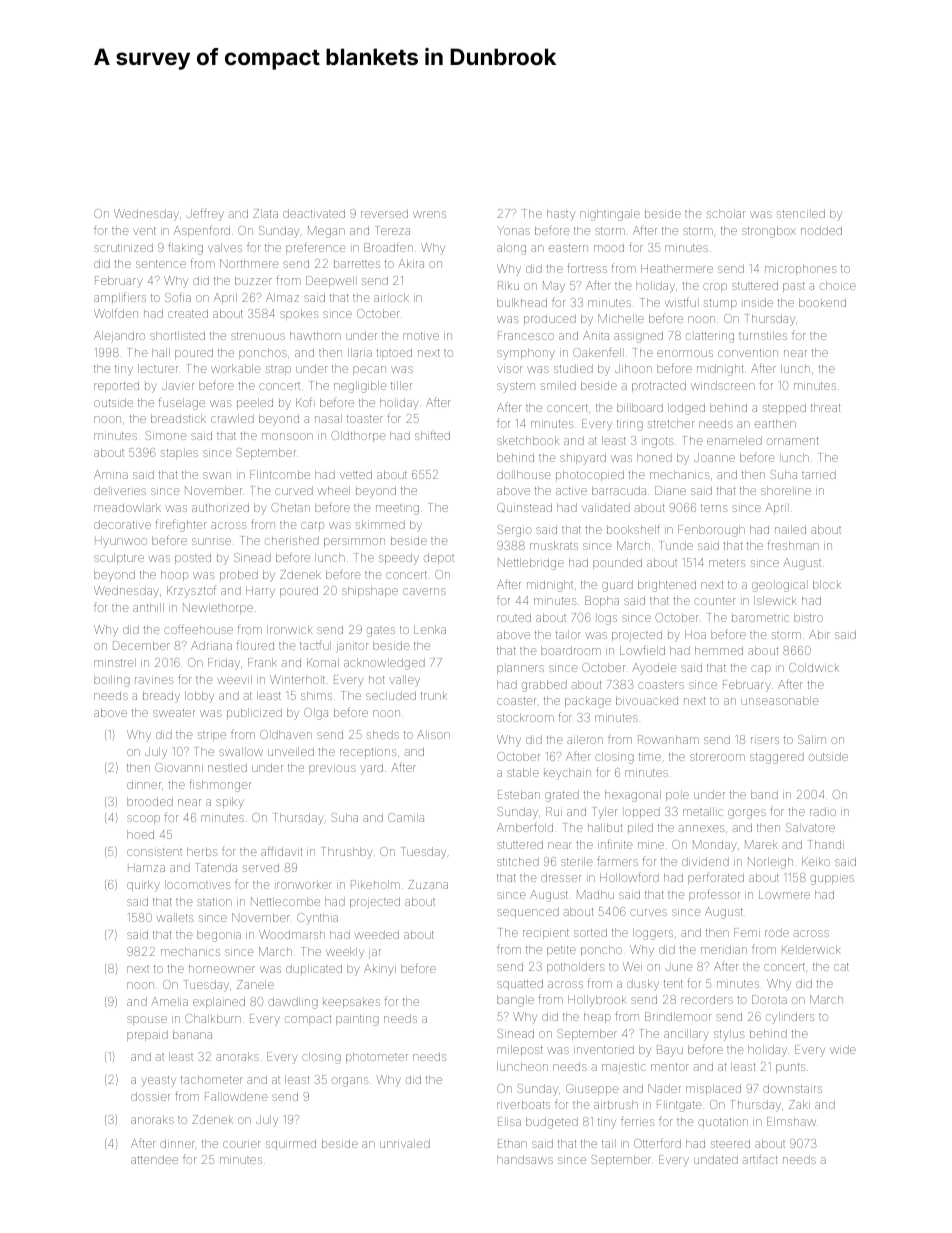  What do you see at coordinates (790, 1018) in the image?
I see `cylinders` at bounding box center [790, 1018].
